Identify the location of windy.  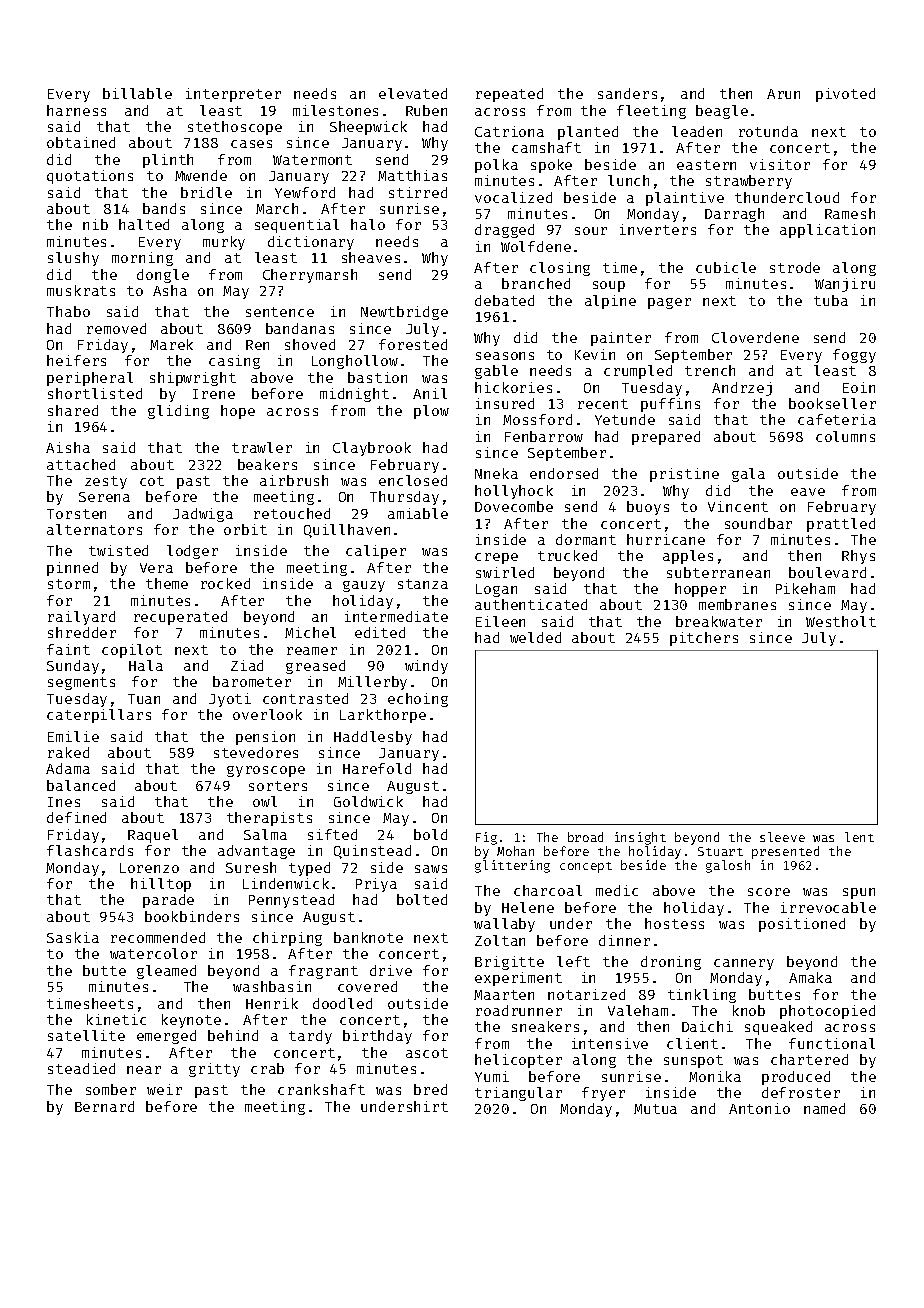
(426, 667).
